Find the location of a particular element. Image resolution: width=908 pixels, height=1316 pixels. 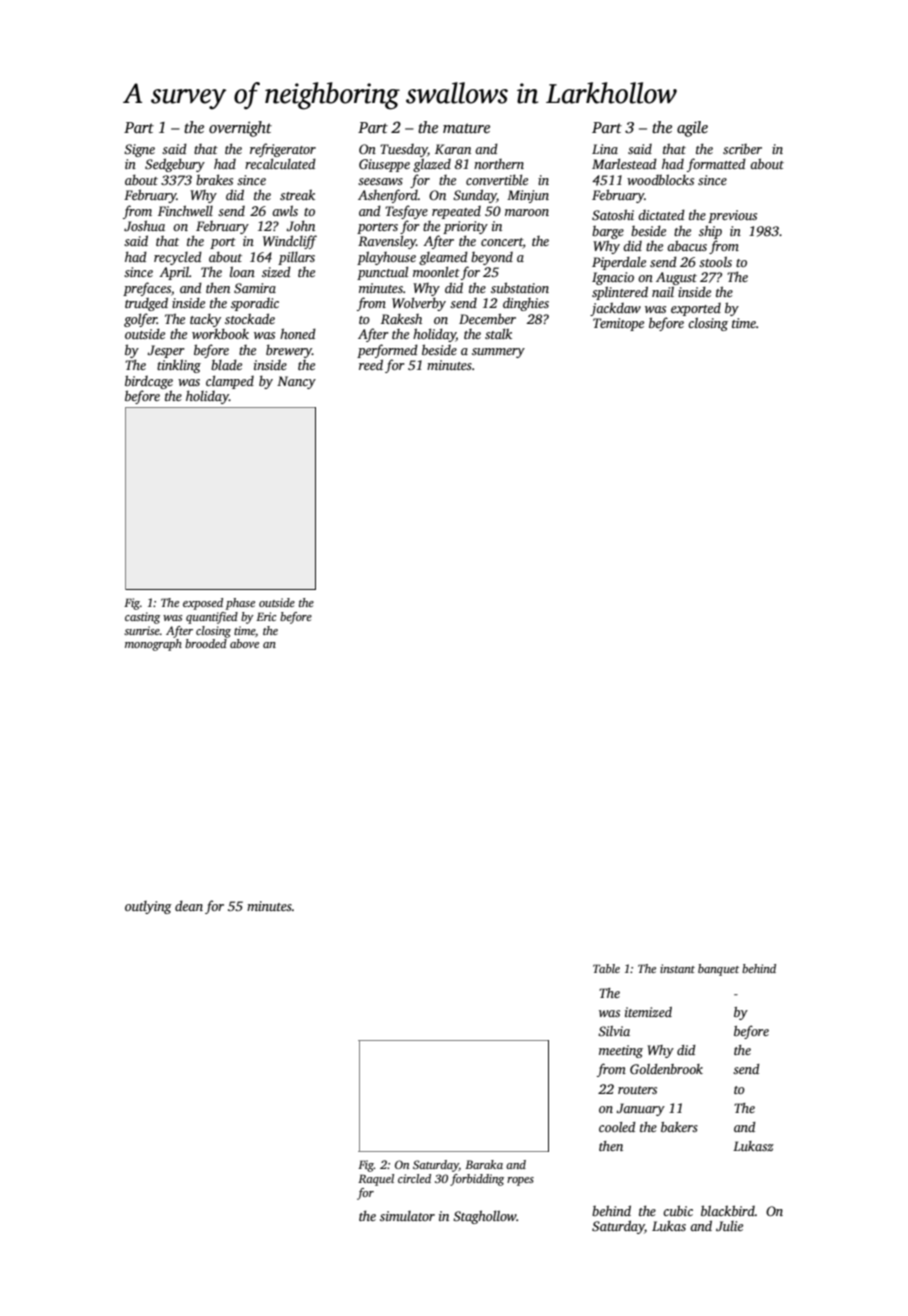

Staghollow is located at coordinates (485, 1217).
